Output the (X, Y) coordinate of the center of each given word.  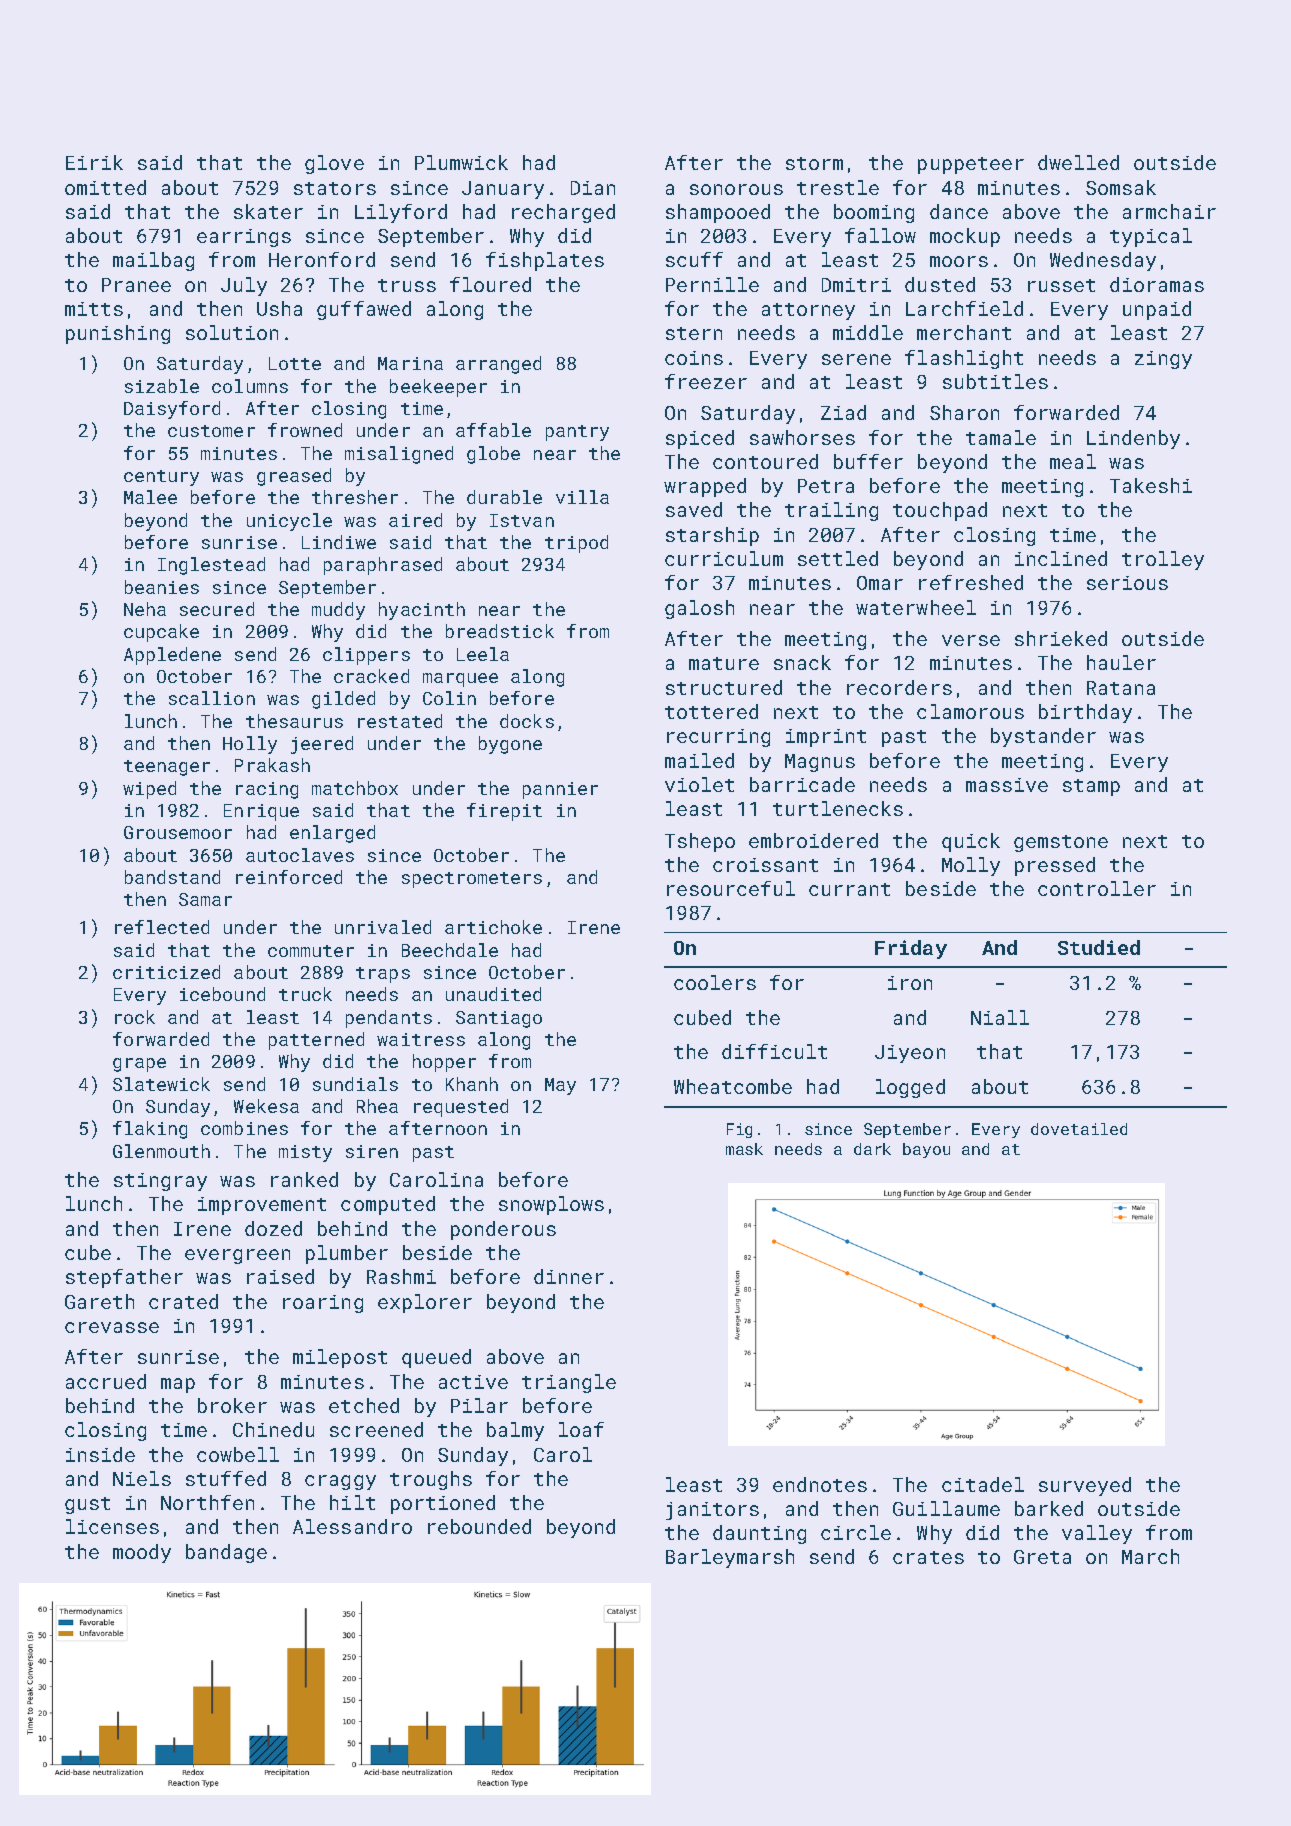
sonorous (736, 189)
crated (183, 1301)
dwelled (1078, 162)
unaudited (493, 994)
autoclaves (300, 855)
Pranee (136, 285)
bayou (926, 1150)
